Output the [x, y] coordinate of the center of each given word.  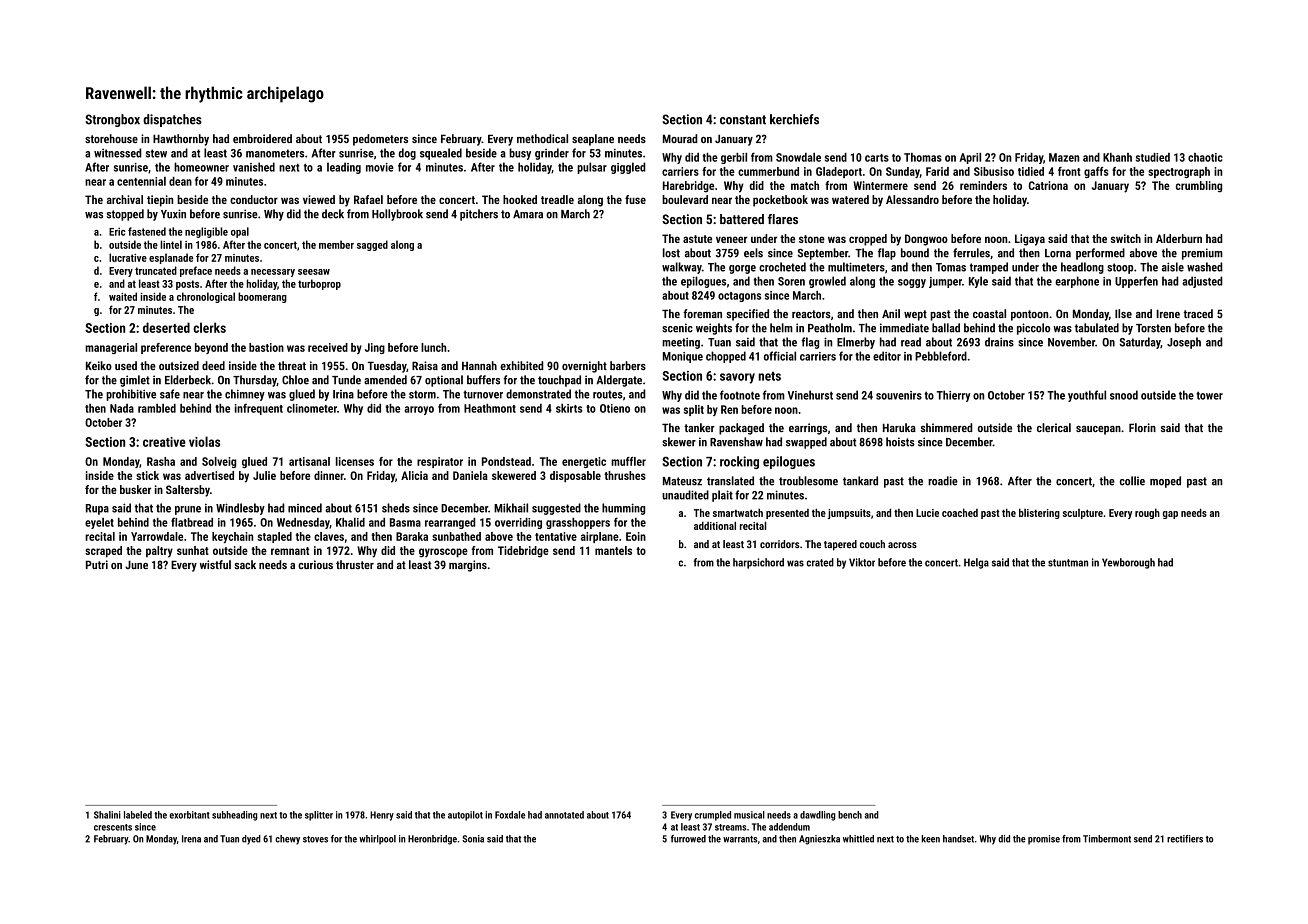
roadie [943, 481]
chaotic [1205, 157]
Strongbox [112, 120]
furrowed [688, 839]
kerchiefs [794, 119]
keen [930, 839]
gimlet [135, 381]
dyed [251, 840]
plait [722, 496]
